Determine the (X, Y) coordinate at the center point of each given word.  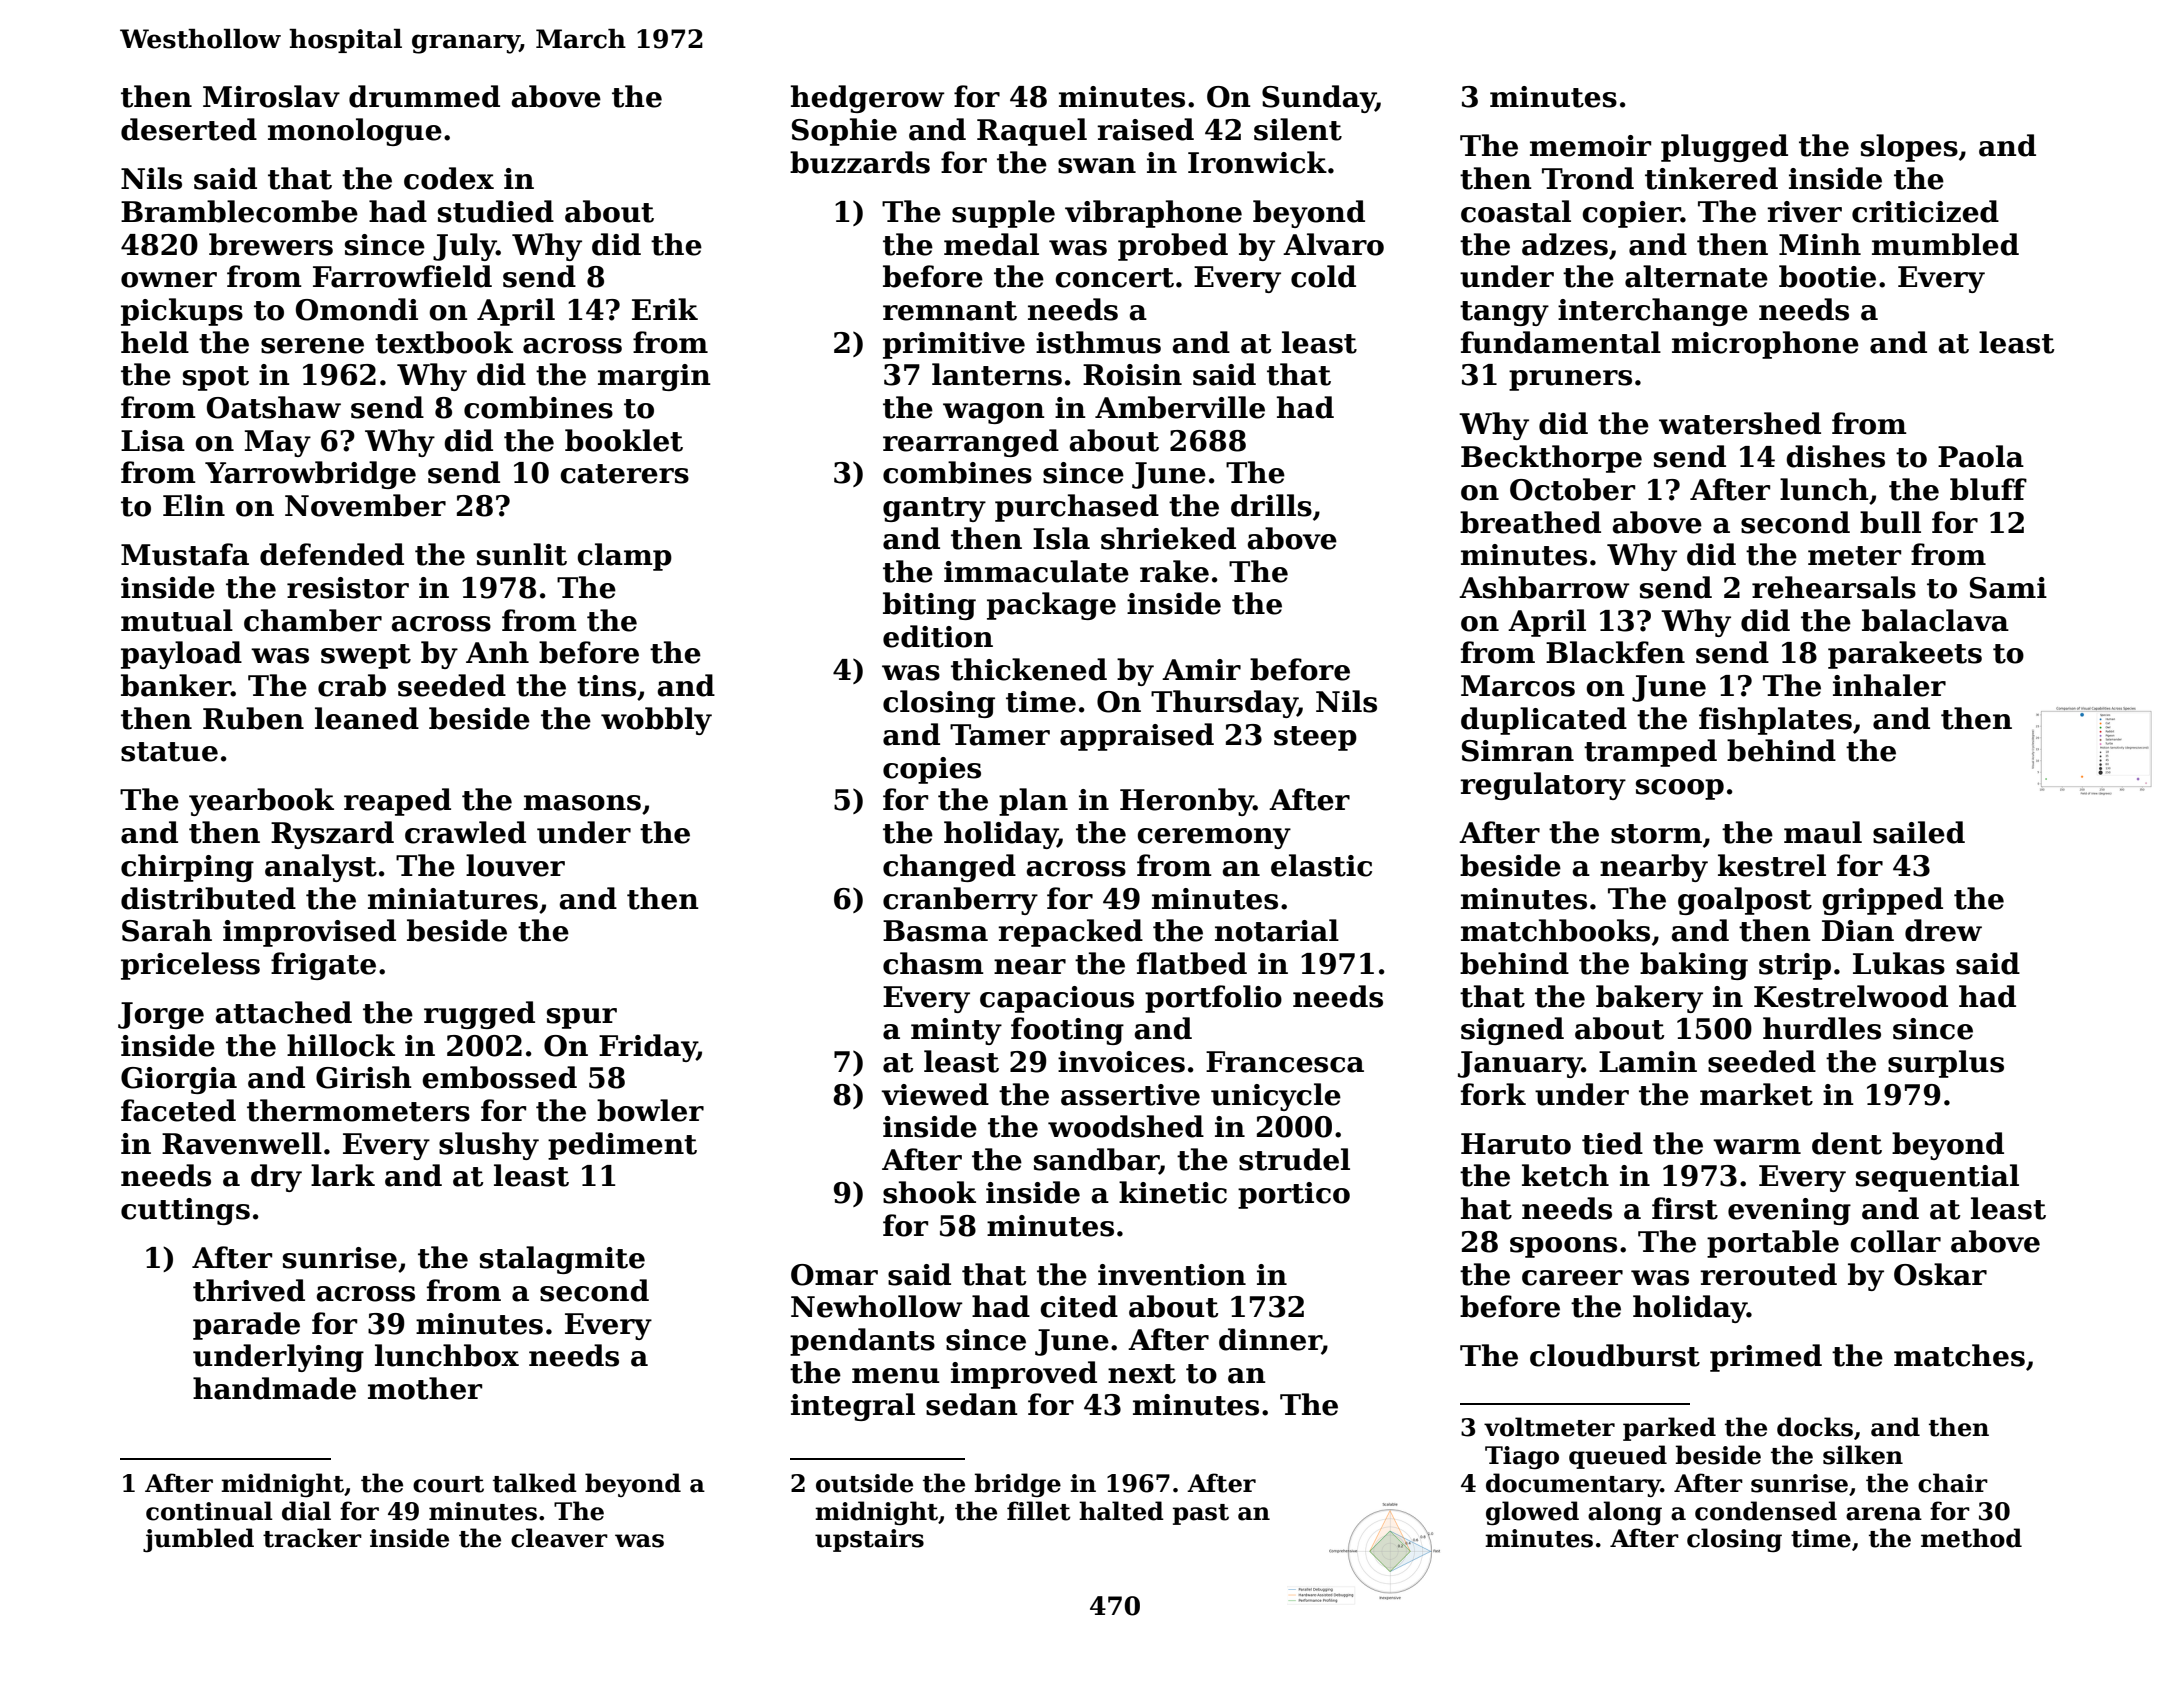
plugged (1724, 148)
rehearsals (1834, 587)
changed (949, 868)
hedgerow (868, 99)
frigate (323, 966)
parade (246, 1326)
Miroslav (271, 96)
